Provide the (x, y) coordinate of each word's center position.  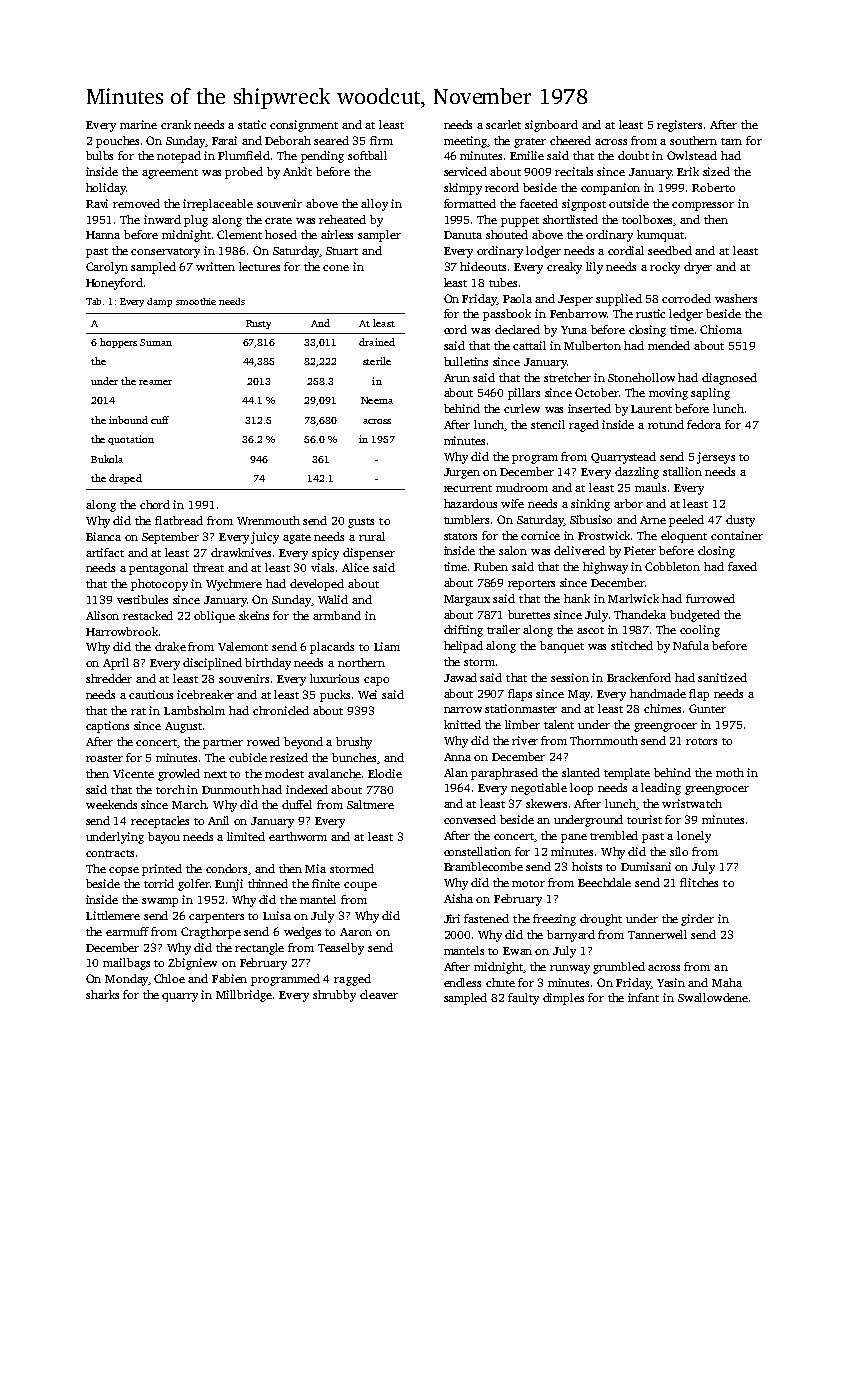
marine (138, 124)
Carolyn (107, 268)
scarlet (503, 124)
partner (223, 744)
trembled (614, 835)
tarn (731, 141)
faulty (523, 999)
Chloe (169, 978)
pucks (335, 696)
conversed (470, 819)
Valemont (243, 646)
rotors (701, 741)
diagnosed (729, 379)
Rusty (258, 324)
